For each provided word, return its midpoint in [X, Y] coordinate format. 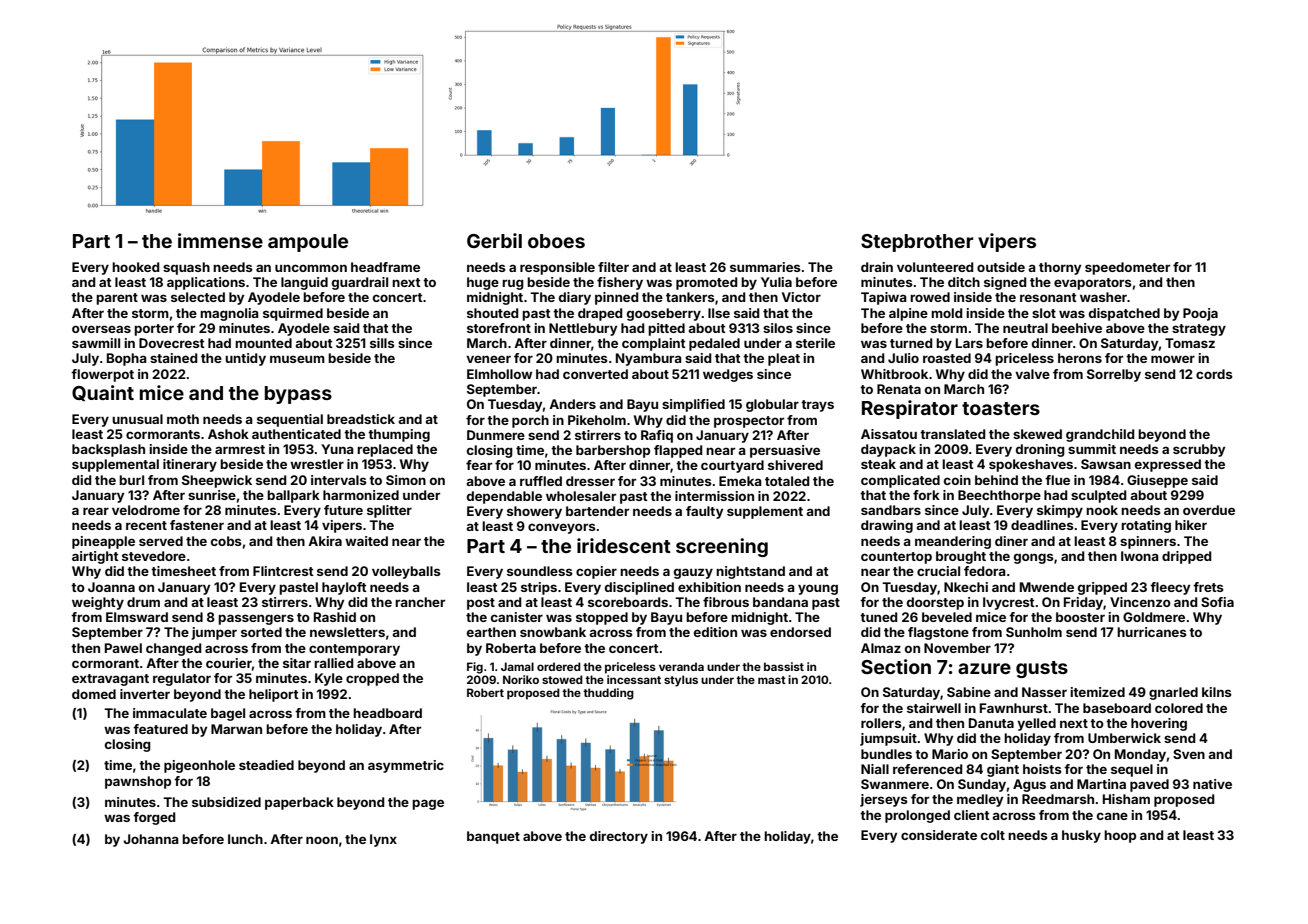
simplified [693, 405]
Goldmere [1154, 617]
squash [186, 268]
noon [322, 840]
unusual [137, 419]
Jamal [517, 666]
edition [715, 632]
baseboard [1117, 708]
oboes [556, 241]
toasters [1001, 408]
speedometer [1127, 268]
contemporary [354, 650]
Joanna [111, 587]
